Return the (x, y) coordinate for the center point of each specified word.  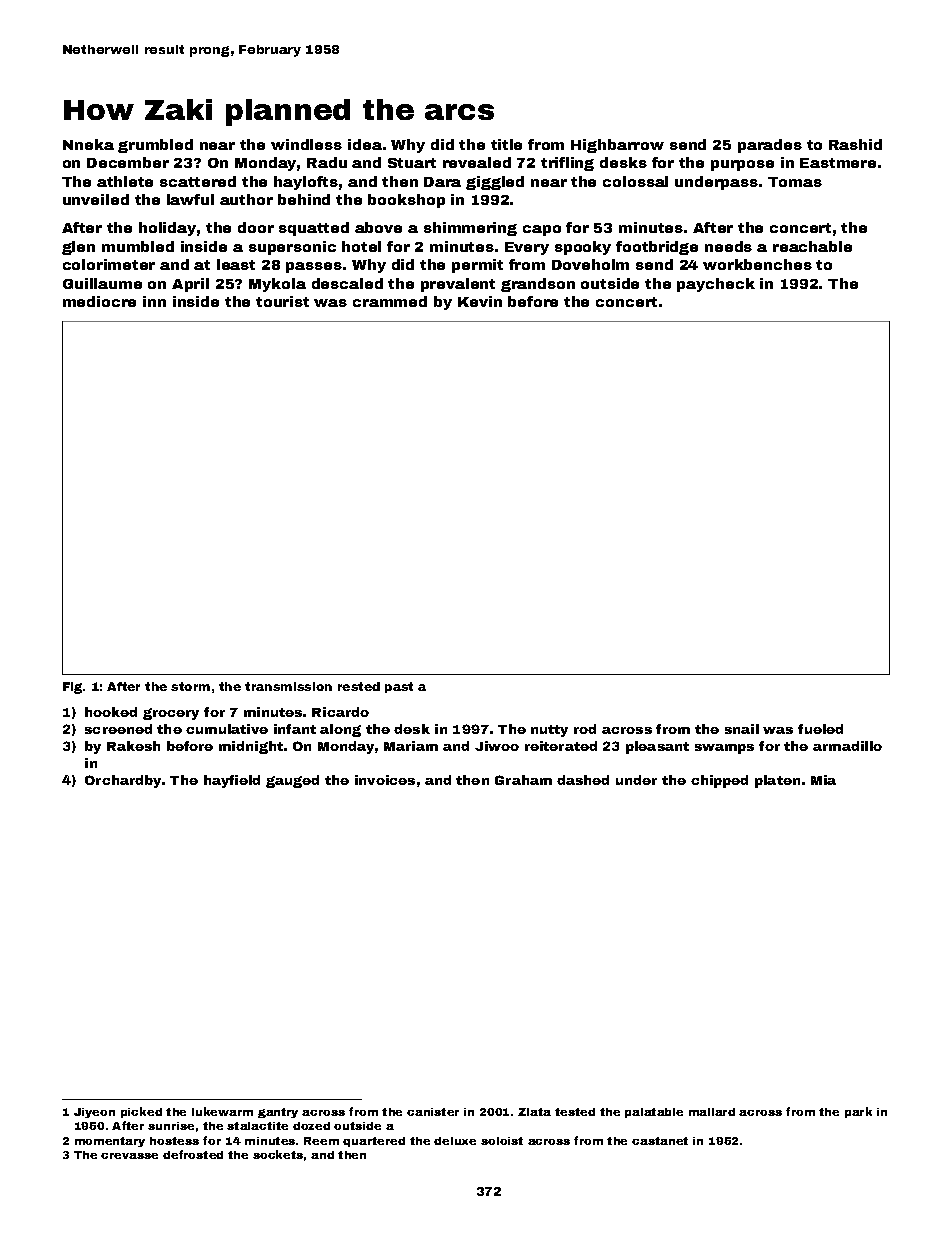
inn (154, 301)
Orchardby (123, 781)
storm (190, 686)
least (236, 264)
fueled (820, 729)
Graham (523, 780)
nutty (549, 731)
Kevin (480, 301)
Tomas (795, 182)
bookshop (406, 201)
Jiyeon (94, 1113)
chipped (719, 781)
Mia (823, 780)
